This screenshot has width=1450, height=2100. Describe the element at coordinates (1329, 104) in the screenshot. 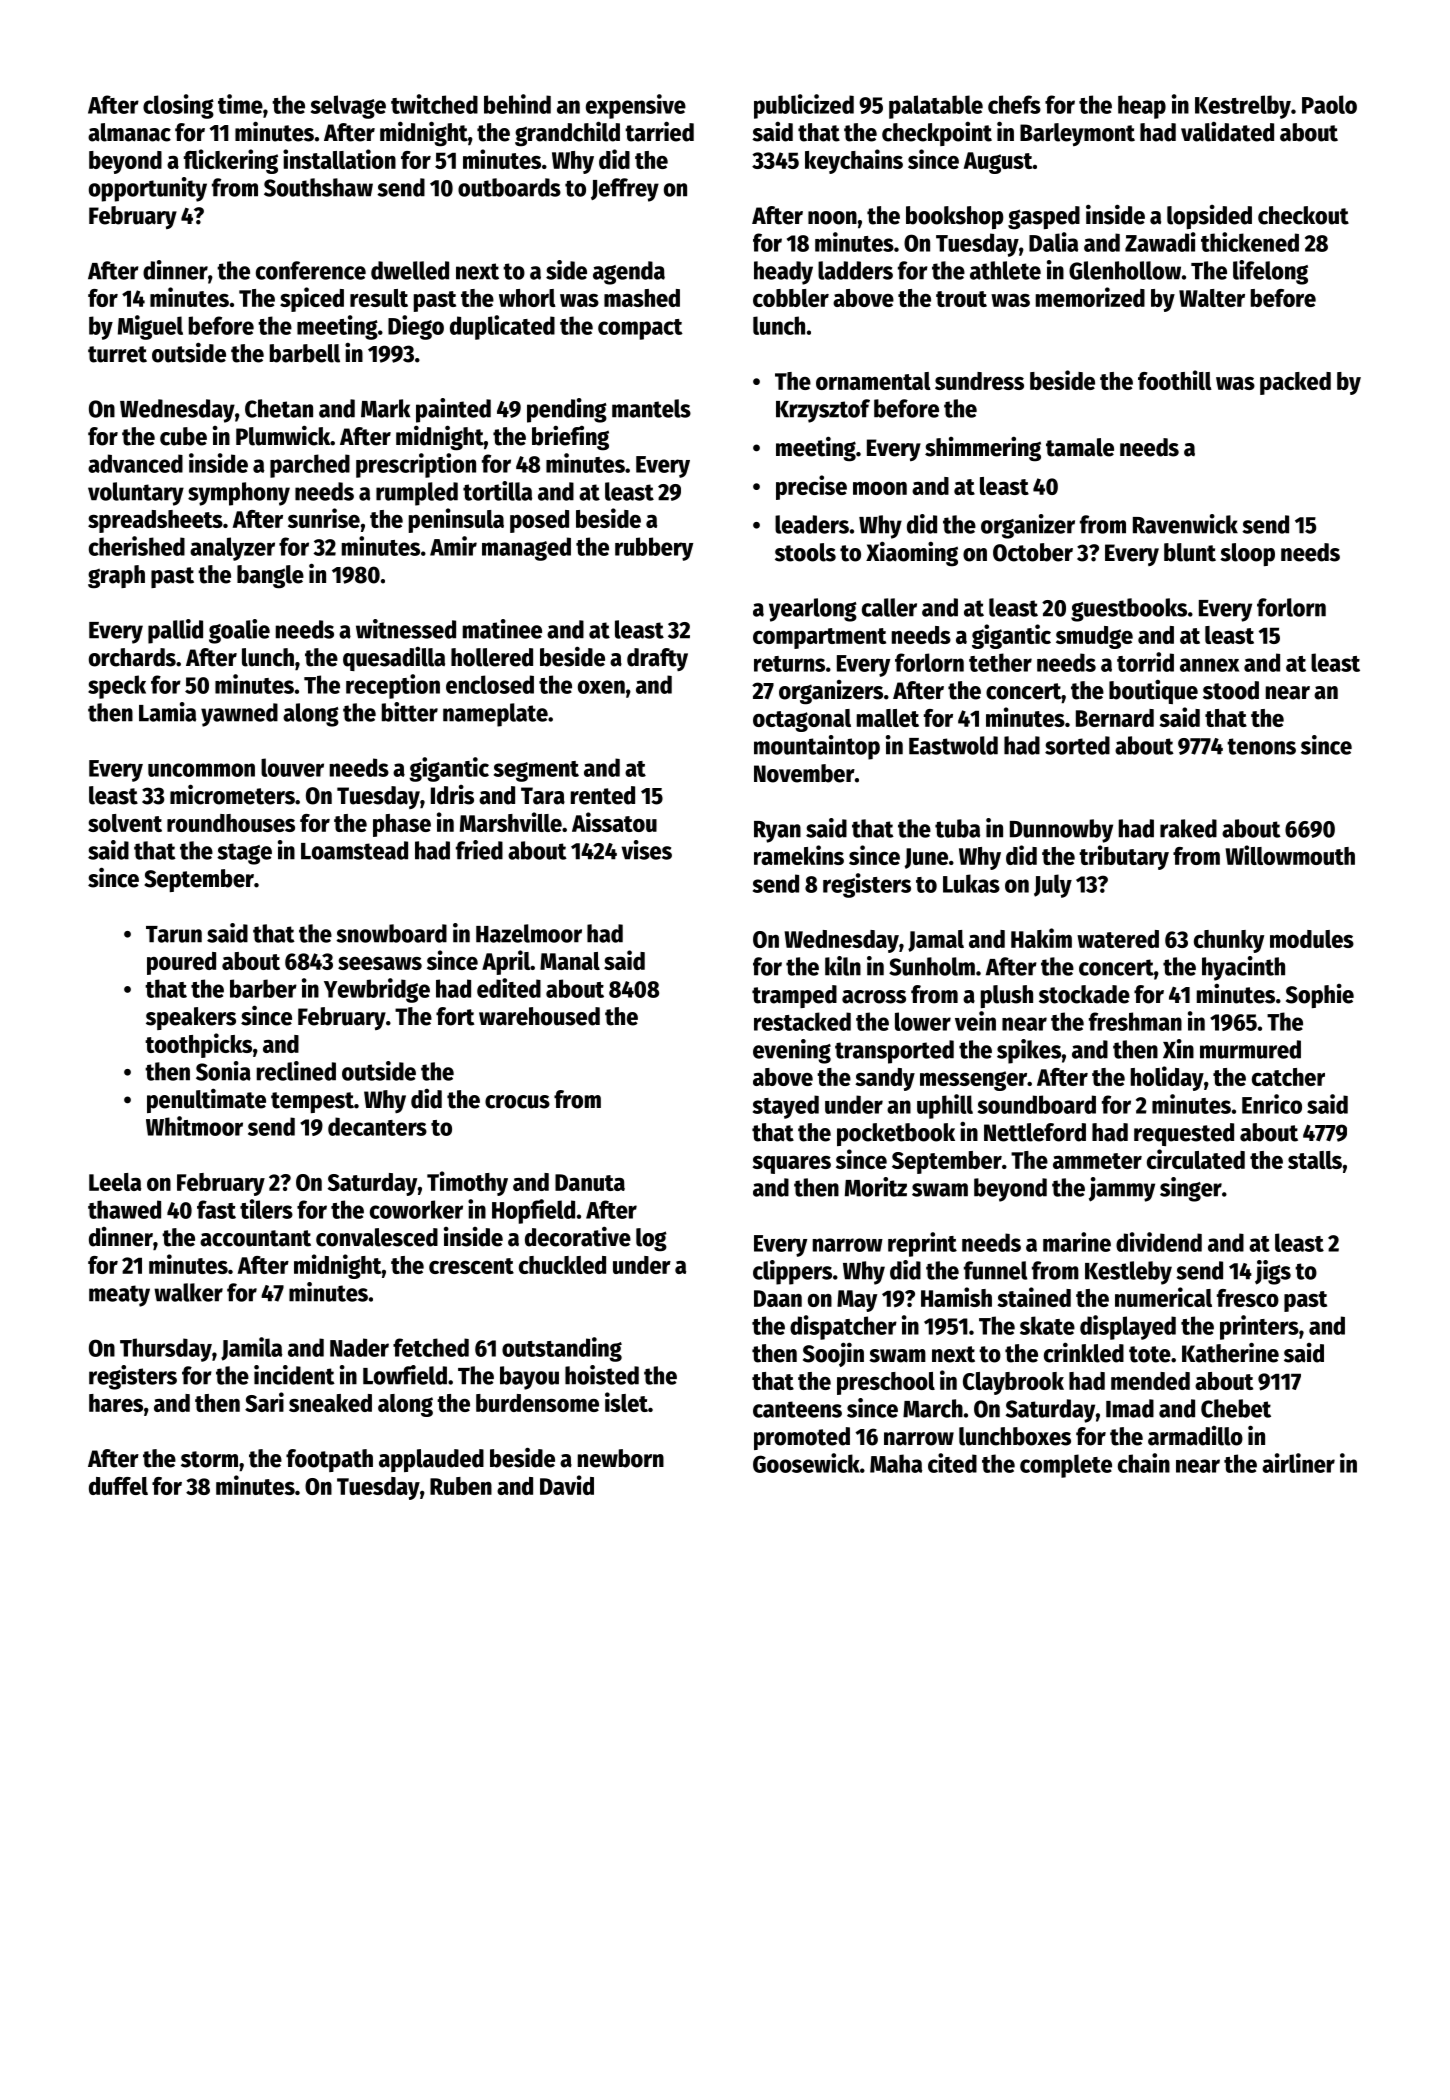

I see `Paolo` at that location.
